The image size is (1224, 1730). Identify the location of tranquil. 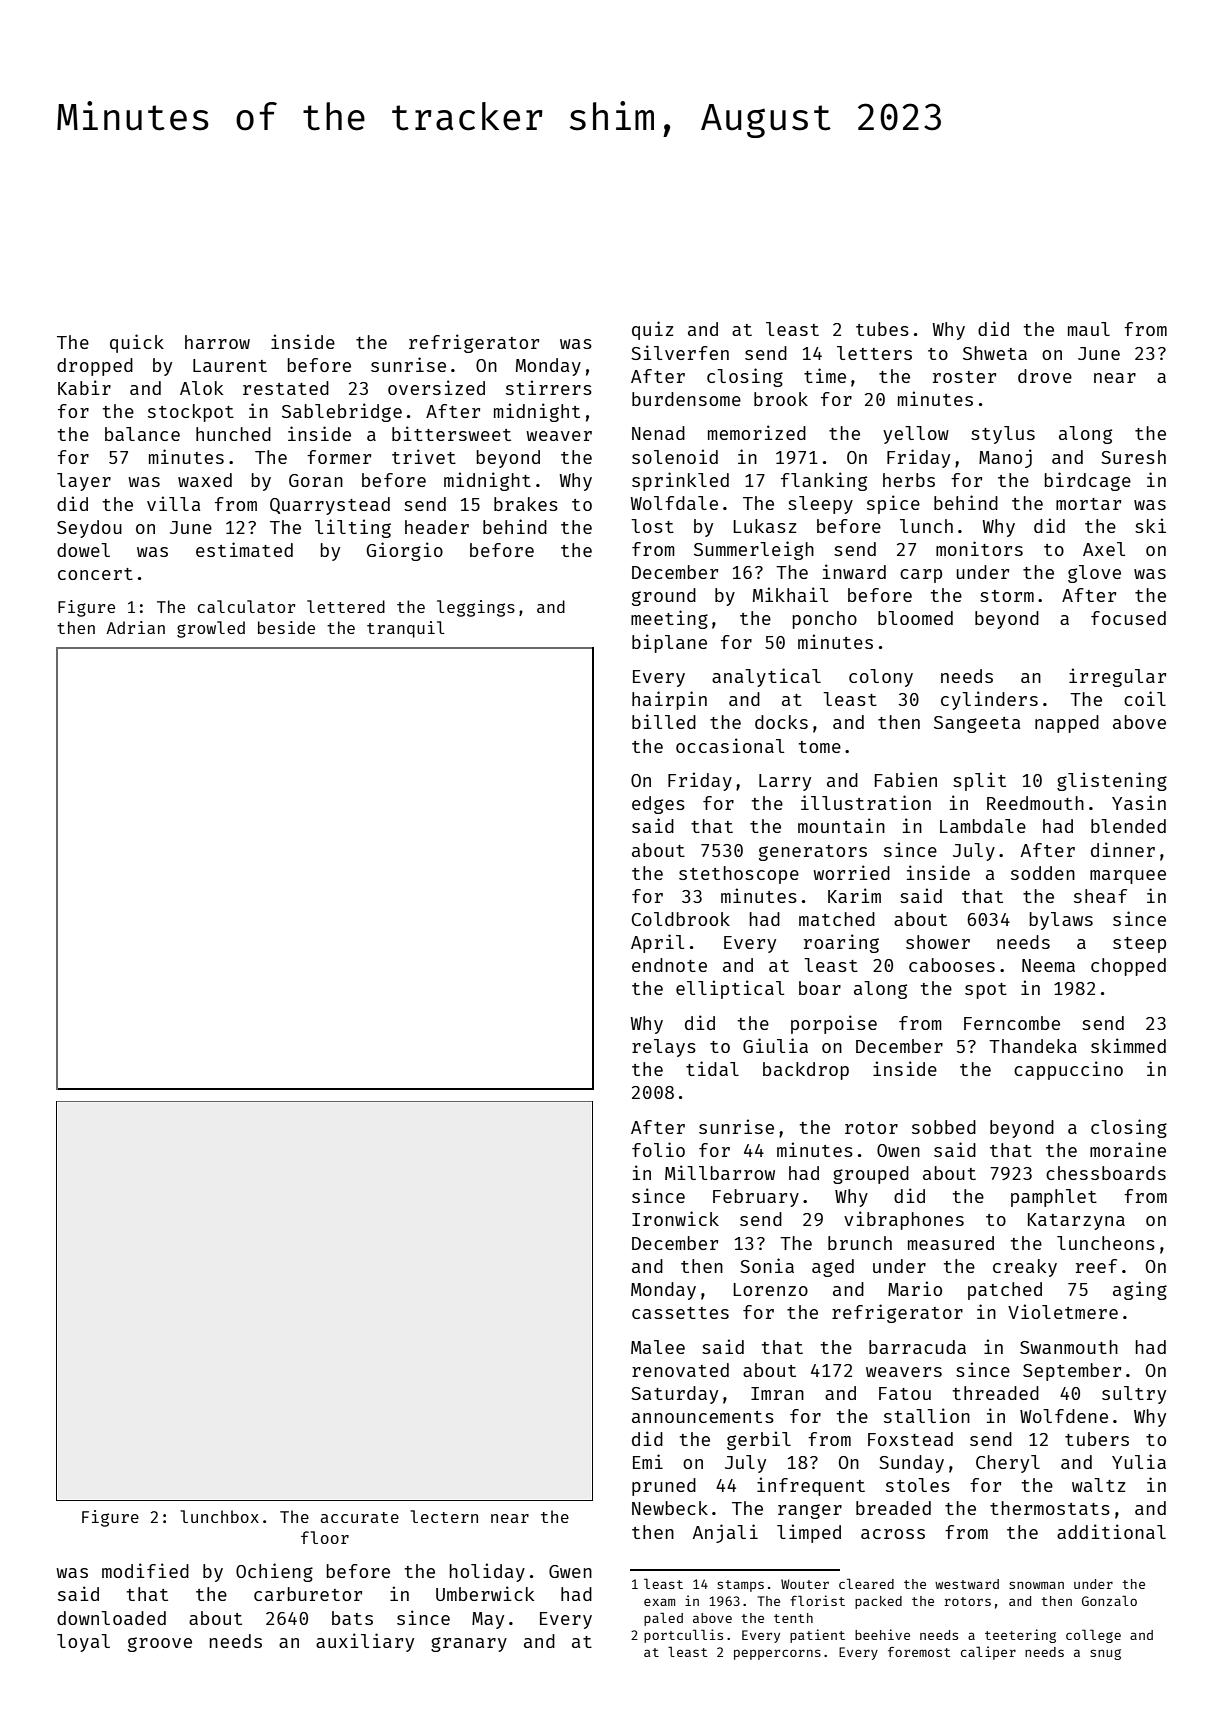
(406, 629).
